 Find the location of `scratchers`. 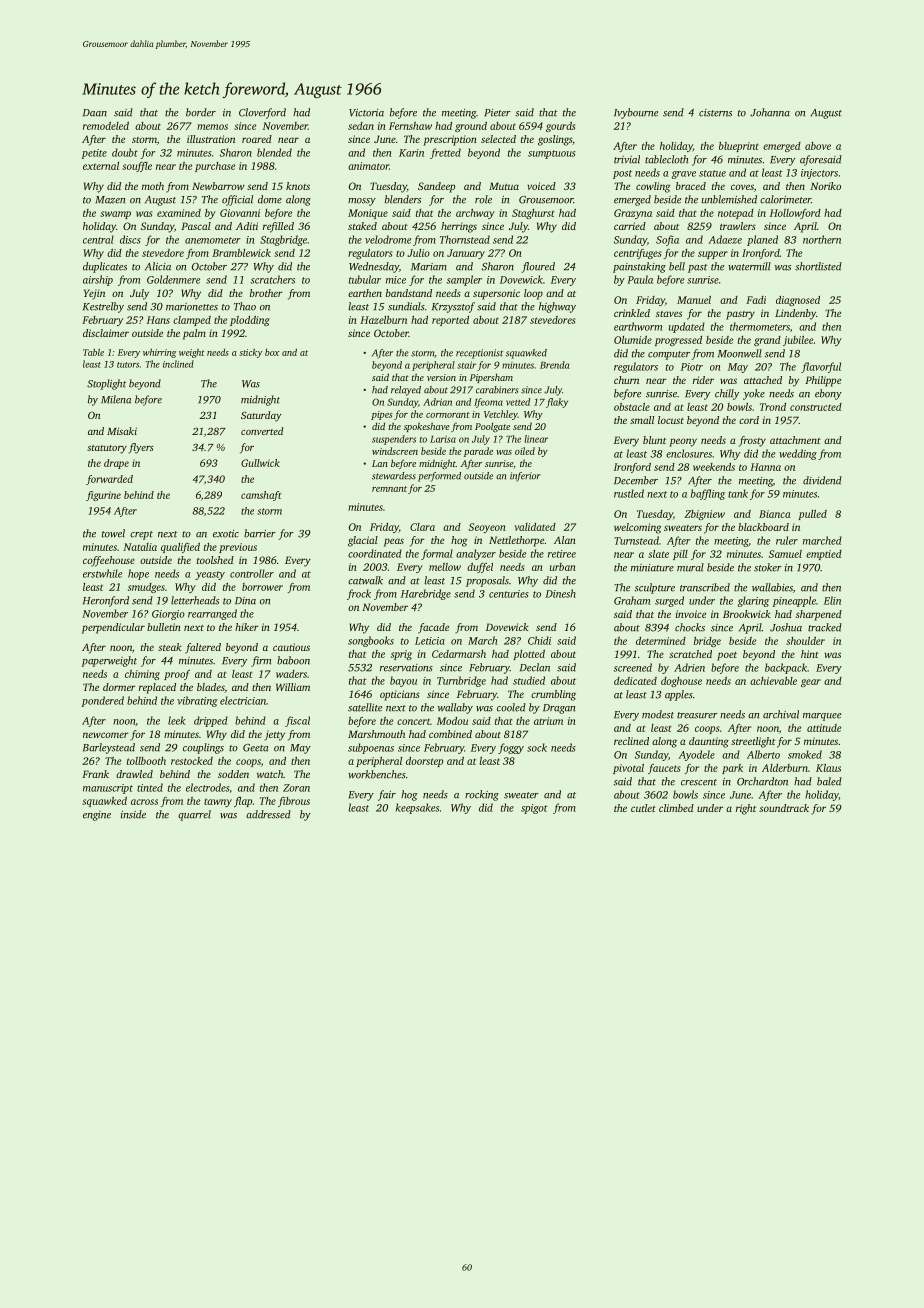

scratchers is located at coordinates (273, 279).
